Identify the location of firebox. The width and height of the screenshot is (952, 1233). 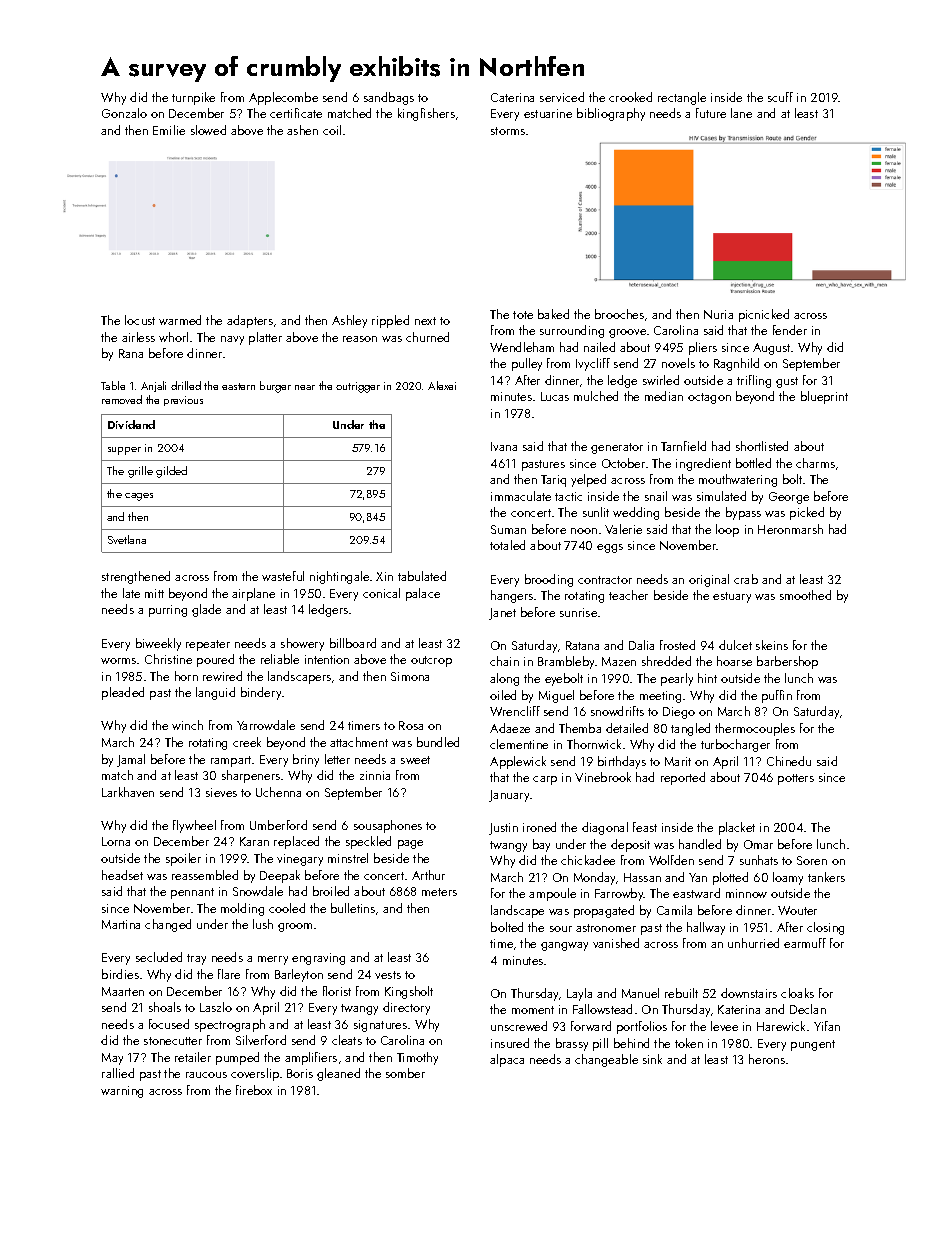
(254, 1090).
